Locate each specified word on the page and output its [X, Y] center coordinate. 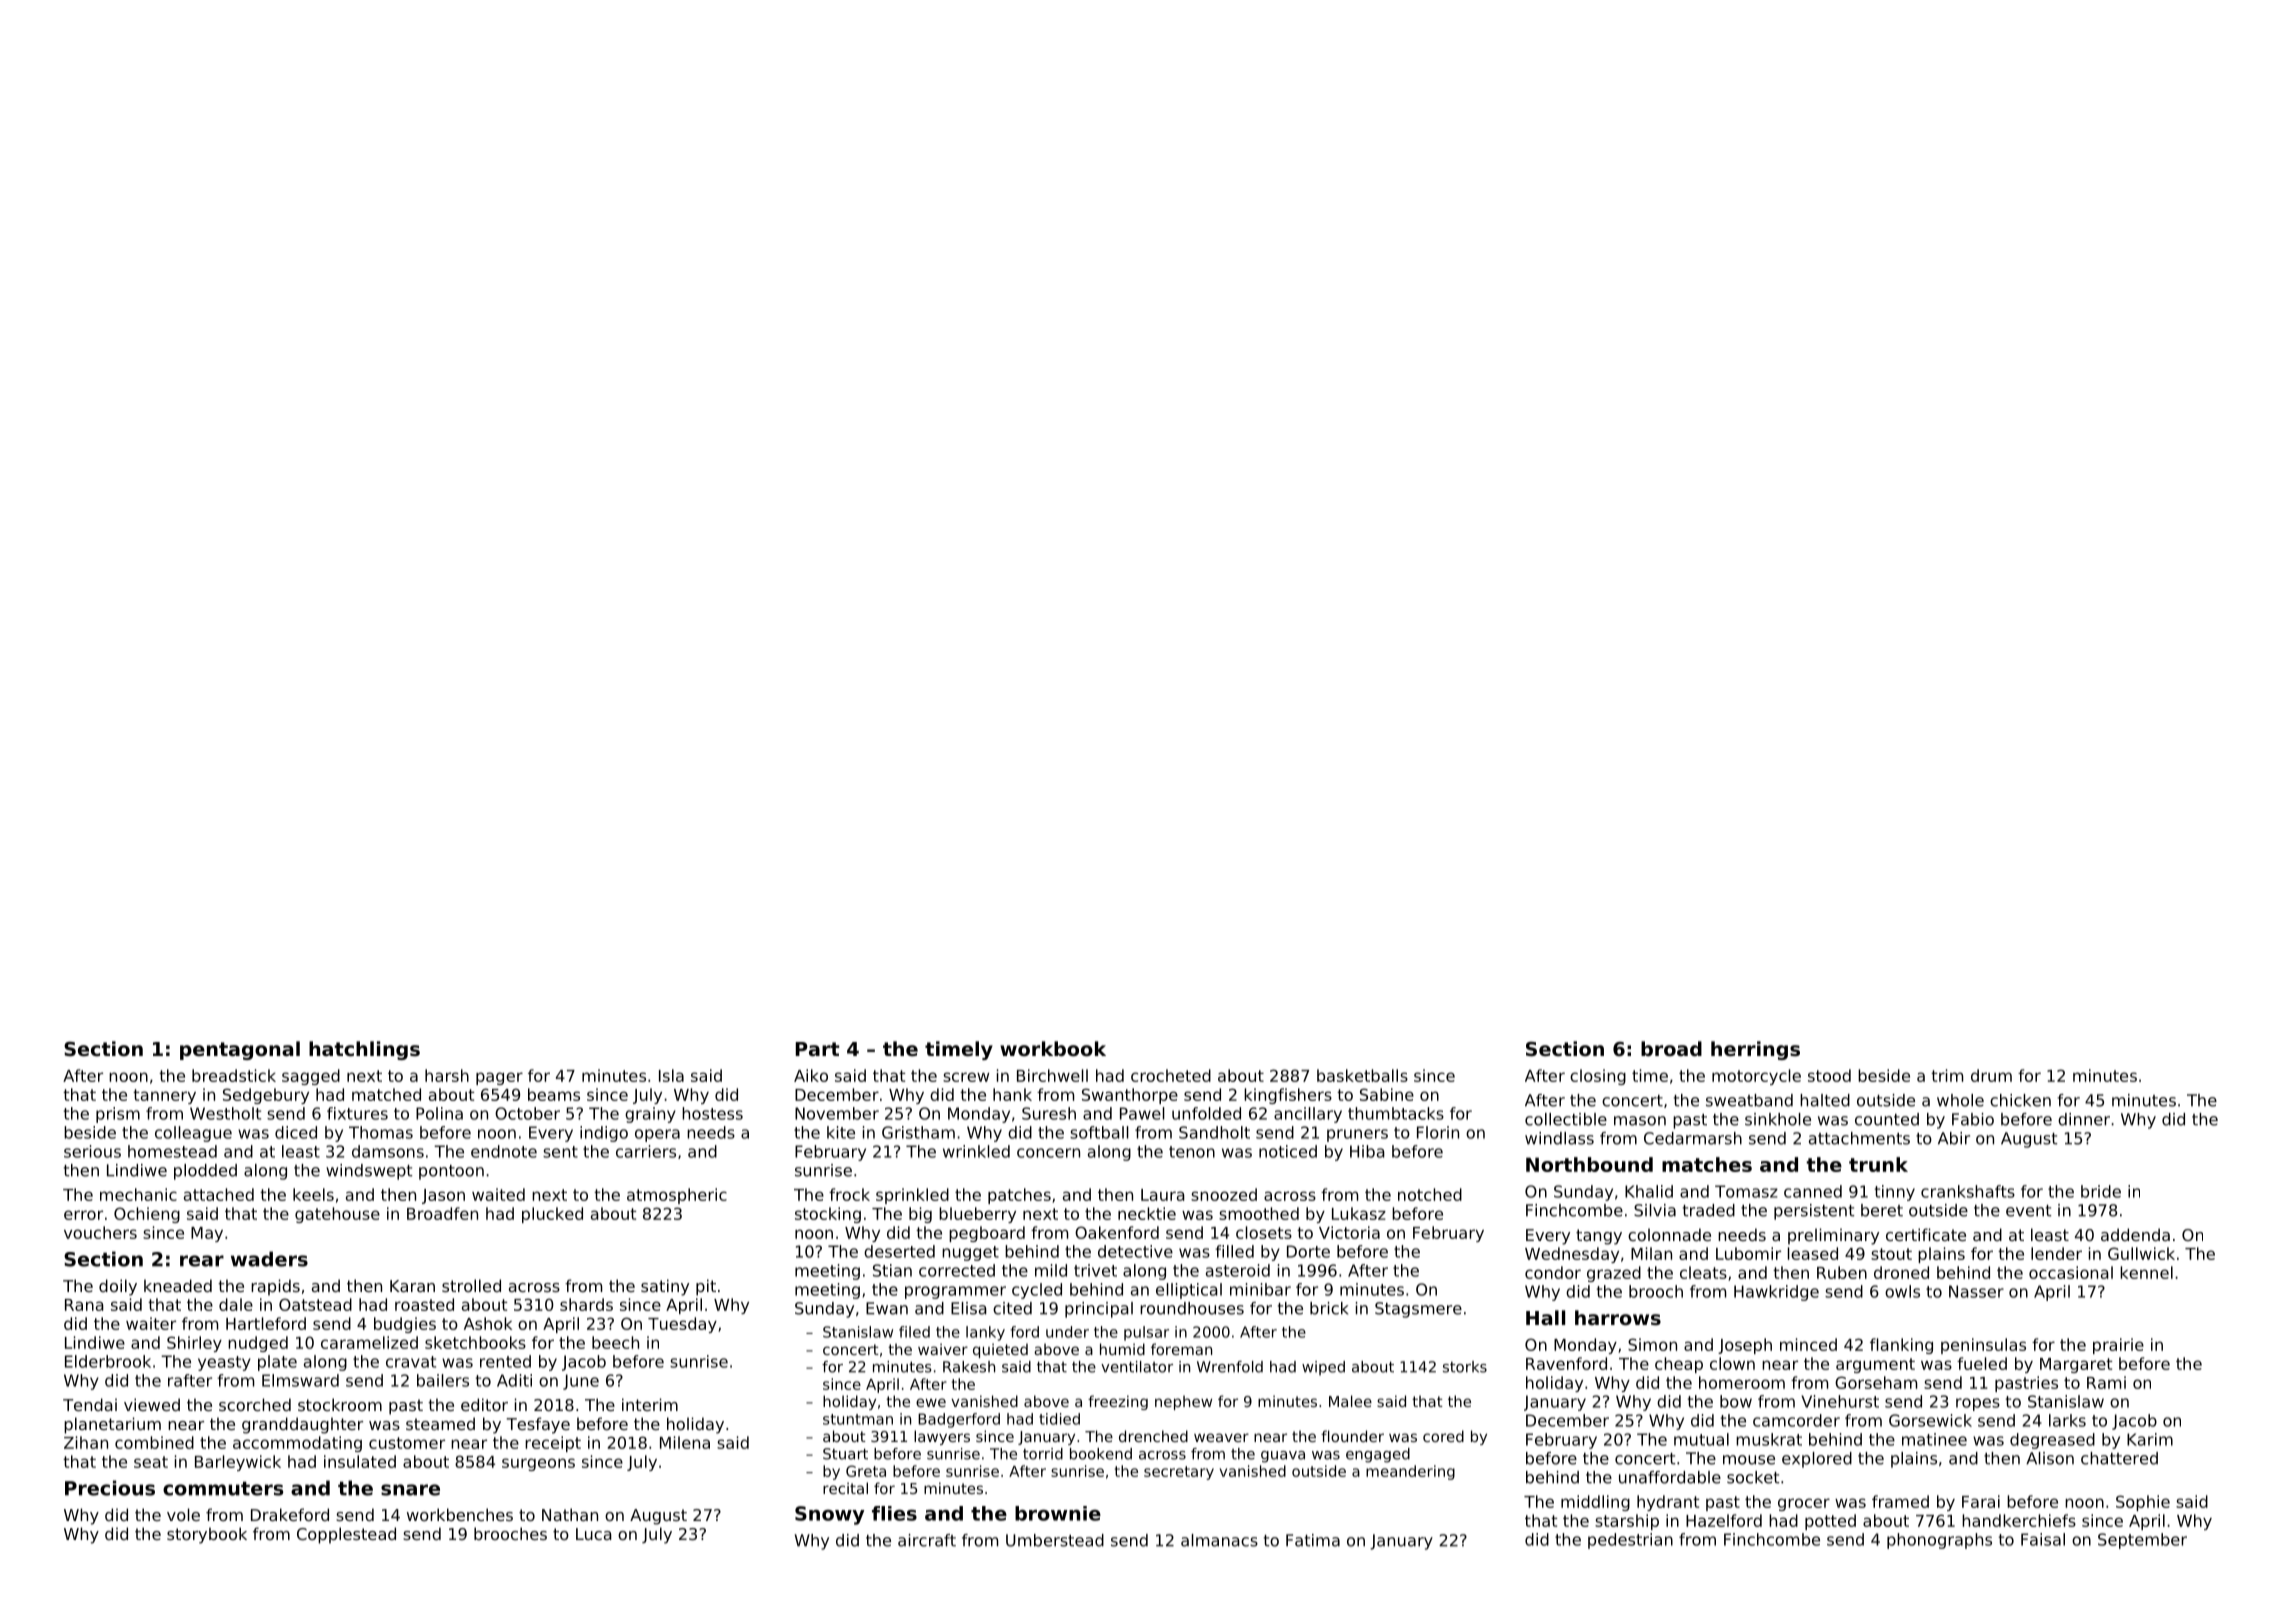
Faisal [2043, 1539]
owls [1902, 1291]
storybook [207, 1535]
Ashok [488, 1323]
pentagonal [240, 1050]
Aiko [811, 1075]
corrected [957, 1270]
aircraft [927, 1540]
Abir [1954, 1138]
